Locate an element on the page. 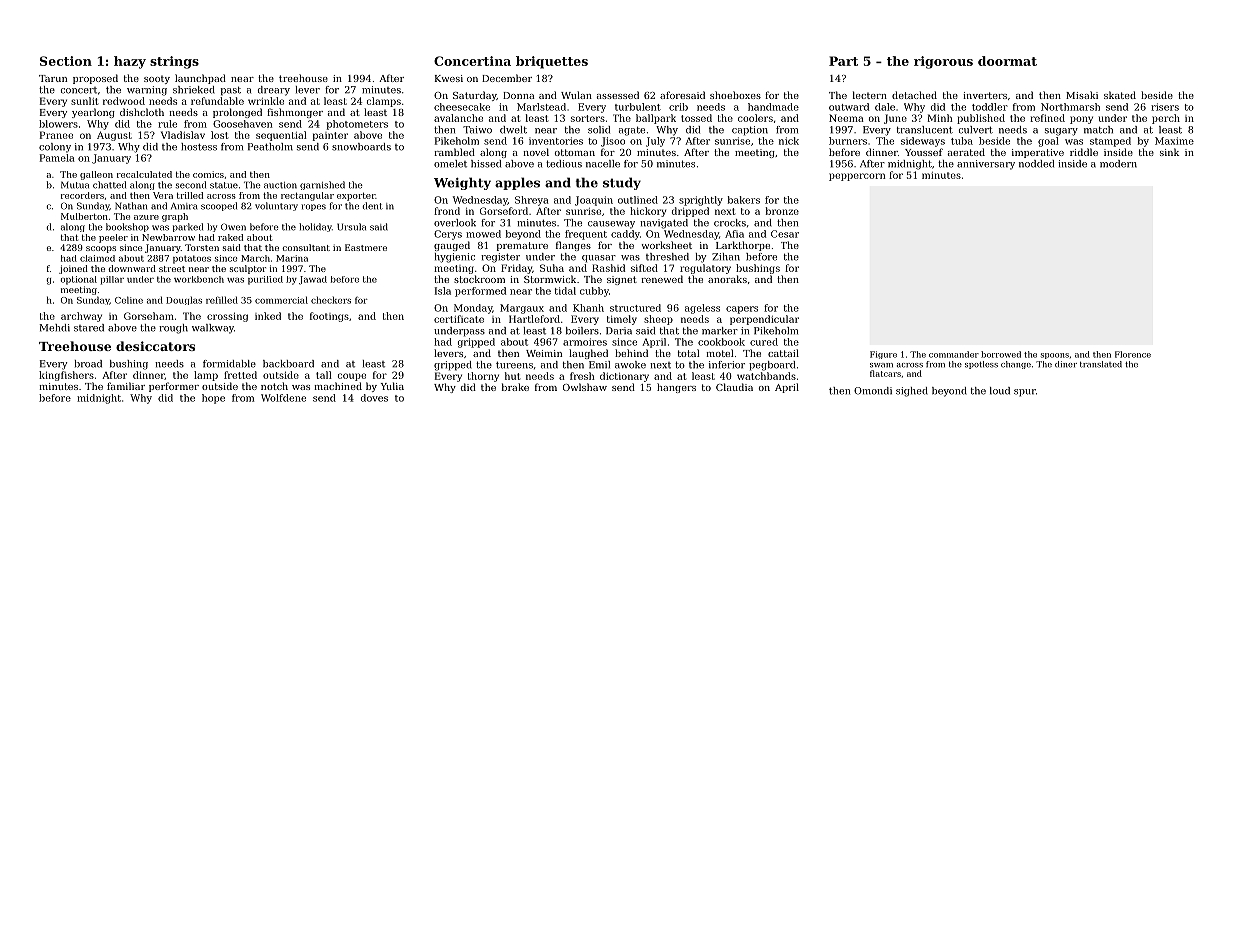 The image size is (1233, 952). perch is located at coordinates (1166, 119).
